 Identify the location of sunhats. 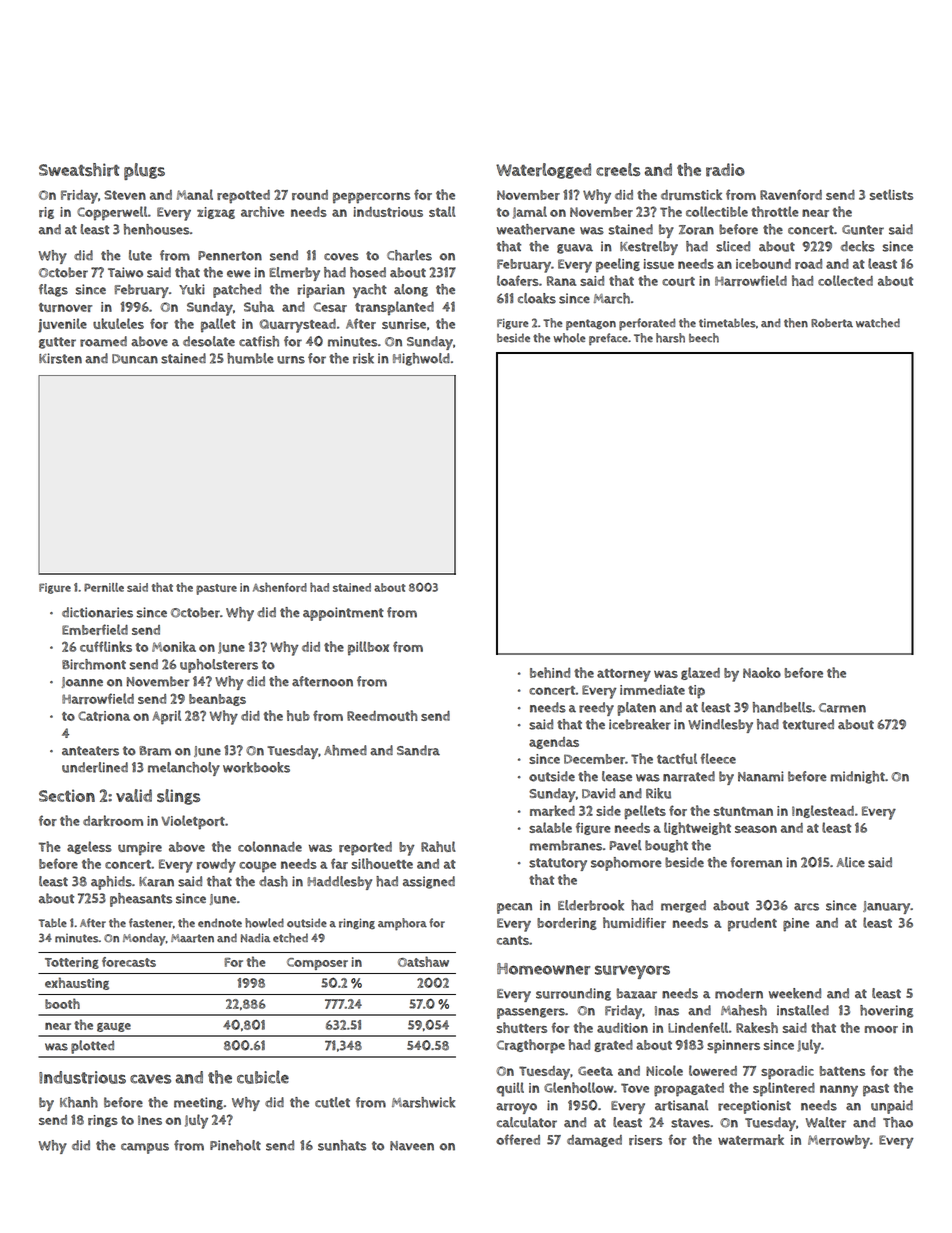
(342, 1145).
